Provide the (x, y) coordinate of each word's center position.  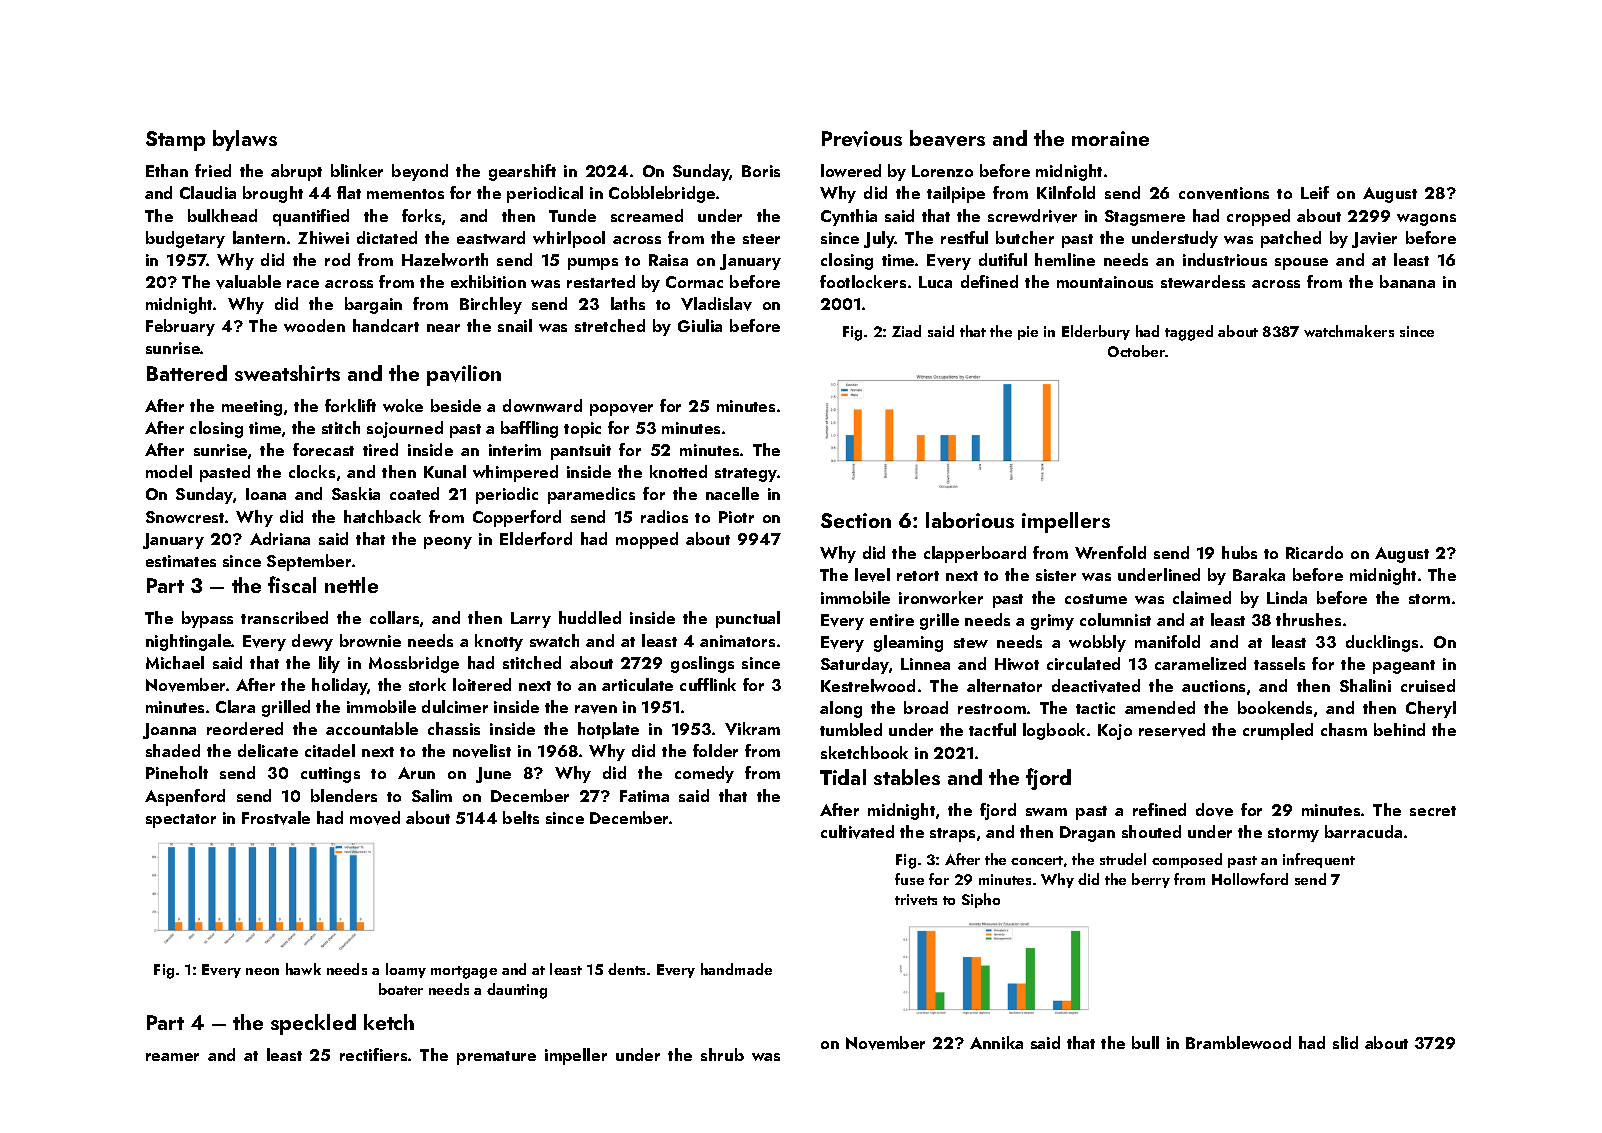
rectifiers (373, 1054)
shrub (722, 1054)
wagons (1426, 220)
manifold (1167, 641)
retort (918, 576)
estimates (181, 561)
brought (273, 194)
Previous (862, 139)
